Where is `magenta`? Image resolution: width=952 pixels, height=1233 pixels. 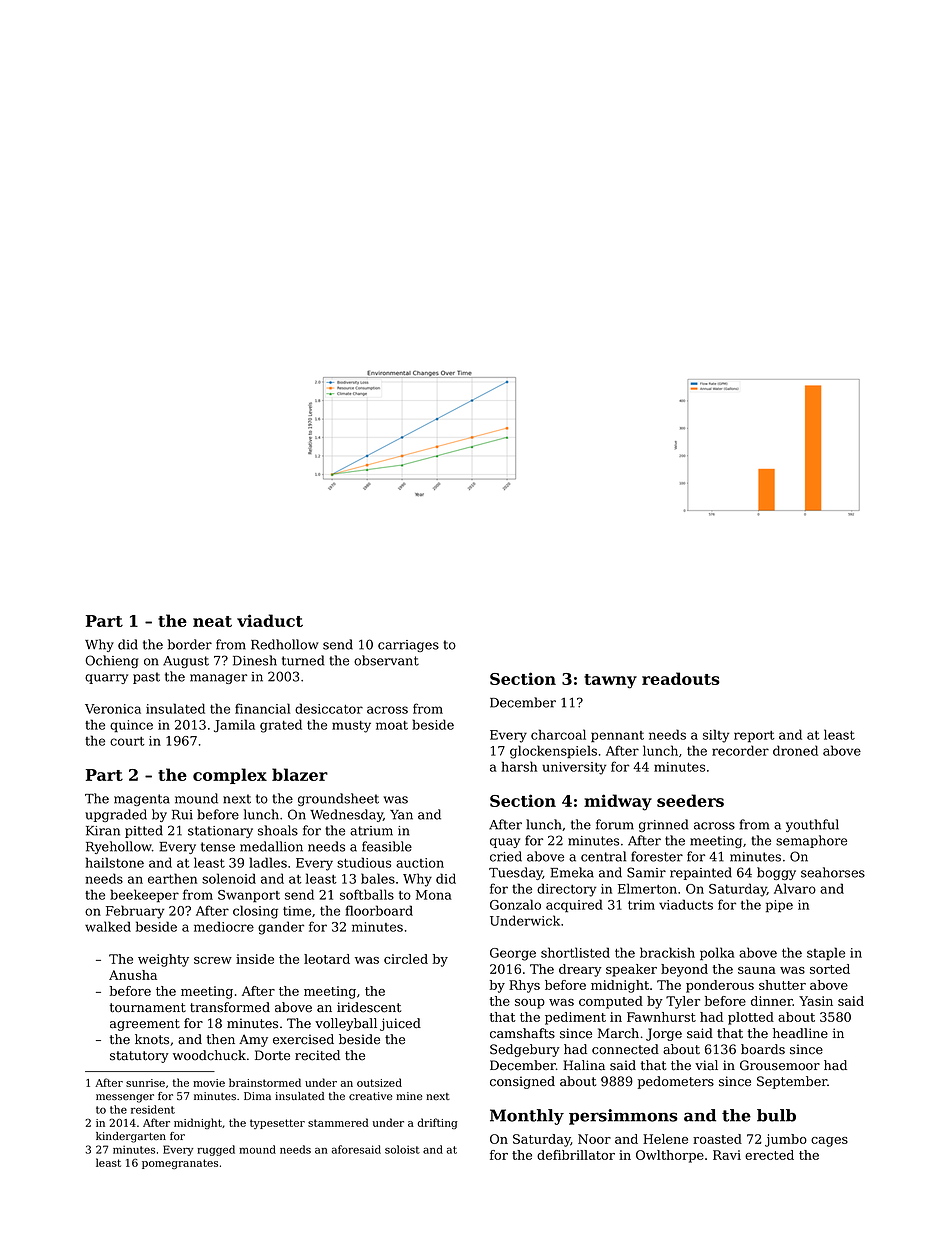
magenta is located at coordinates (142, 800).
